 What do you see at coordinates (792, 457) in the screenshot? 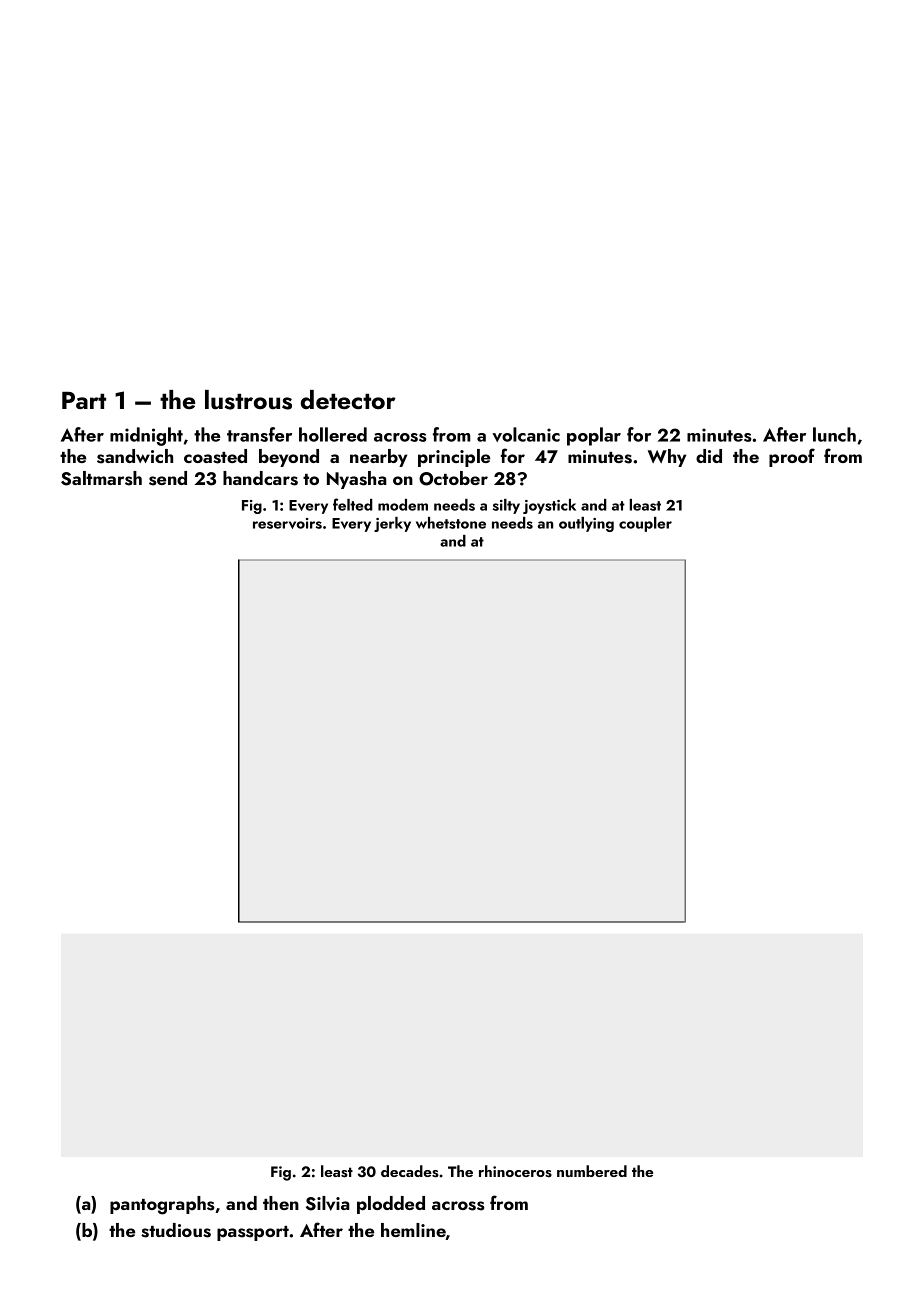
I see `proof` at bounding box center [792, 457].
